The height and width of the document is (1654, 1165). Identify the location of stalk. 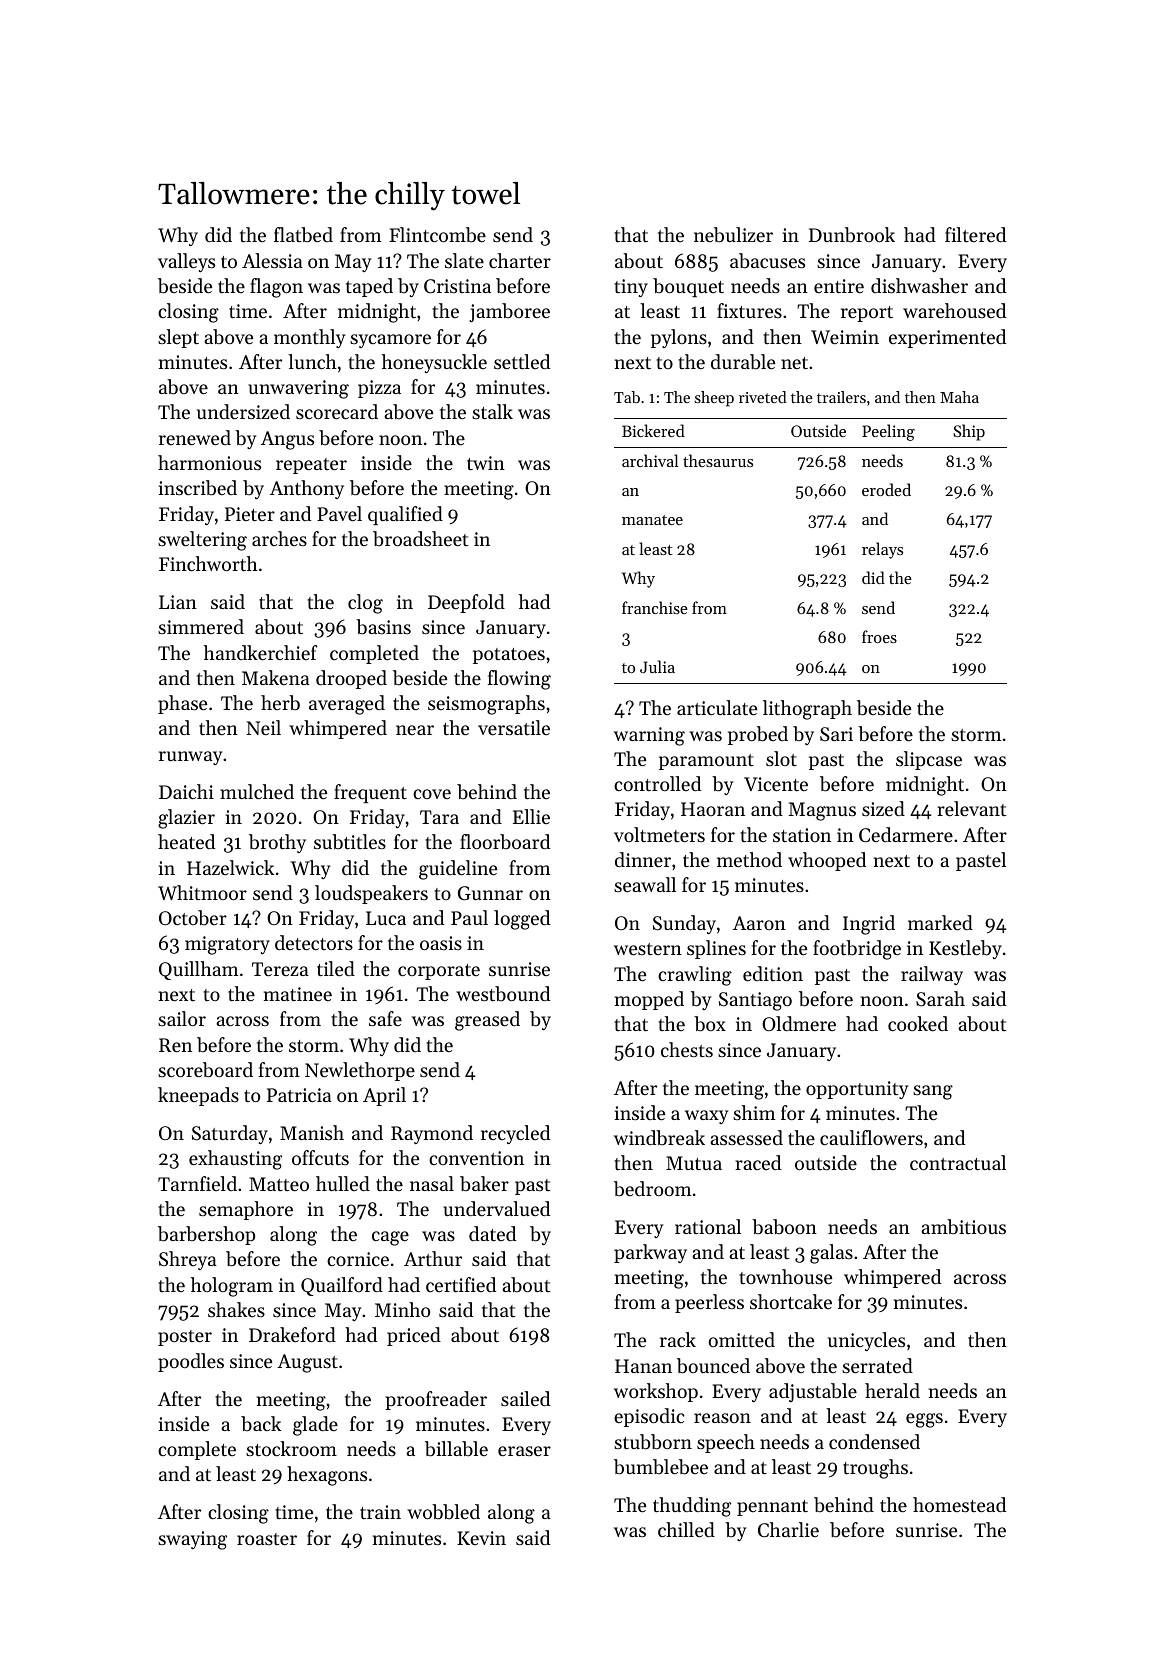
(492, 411).
